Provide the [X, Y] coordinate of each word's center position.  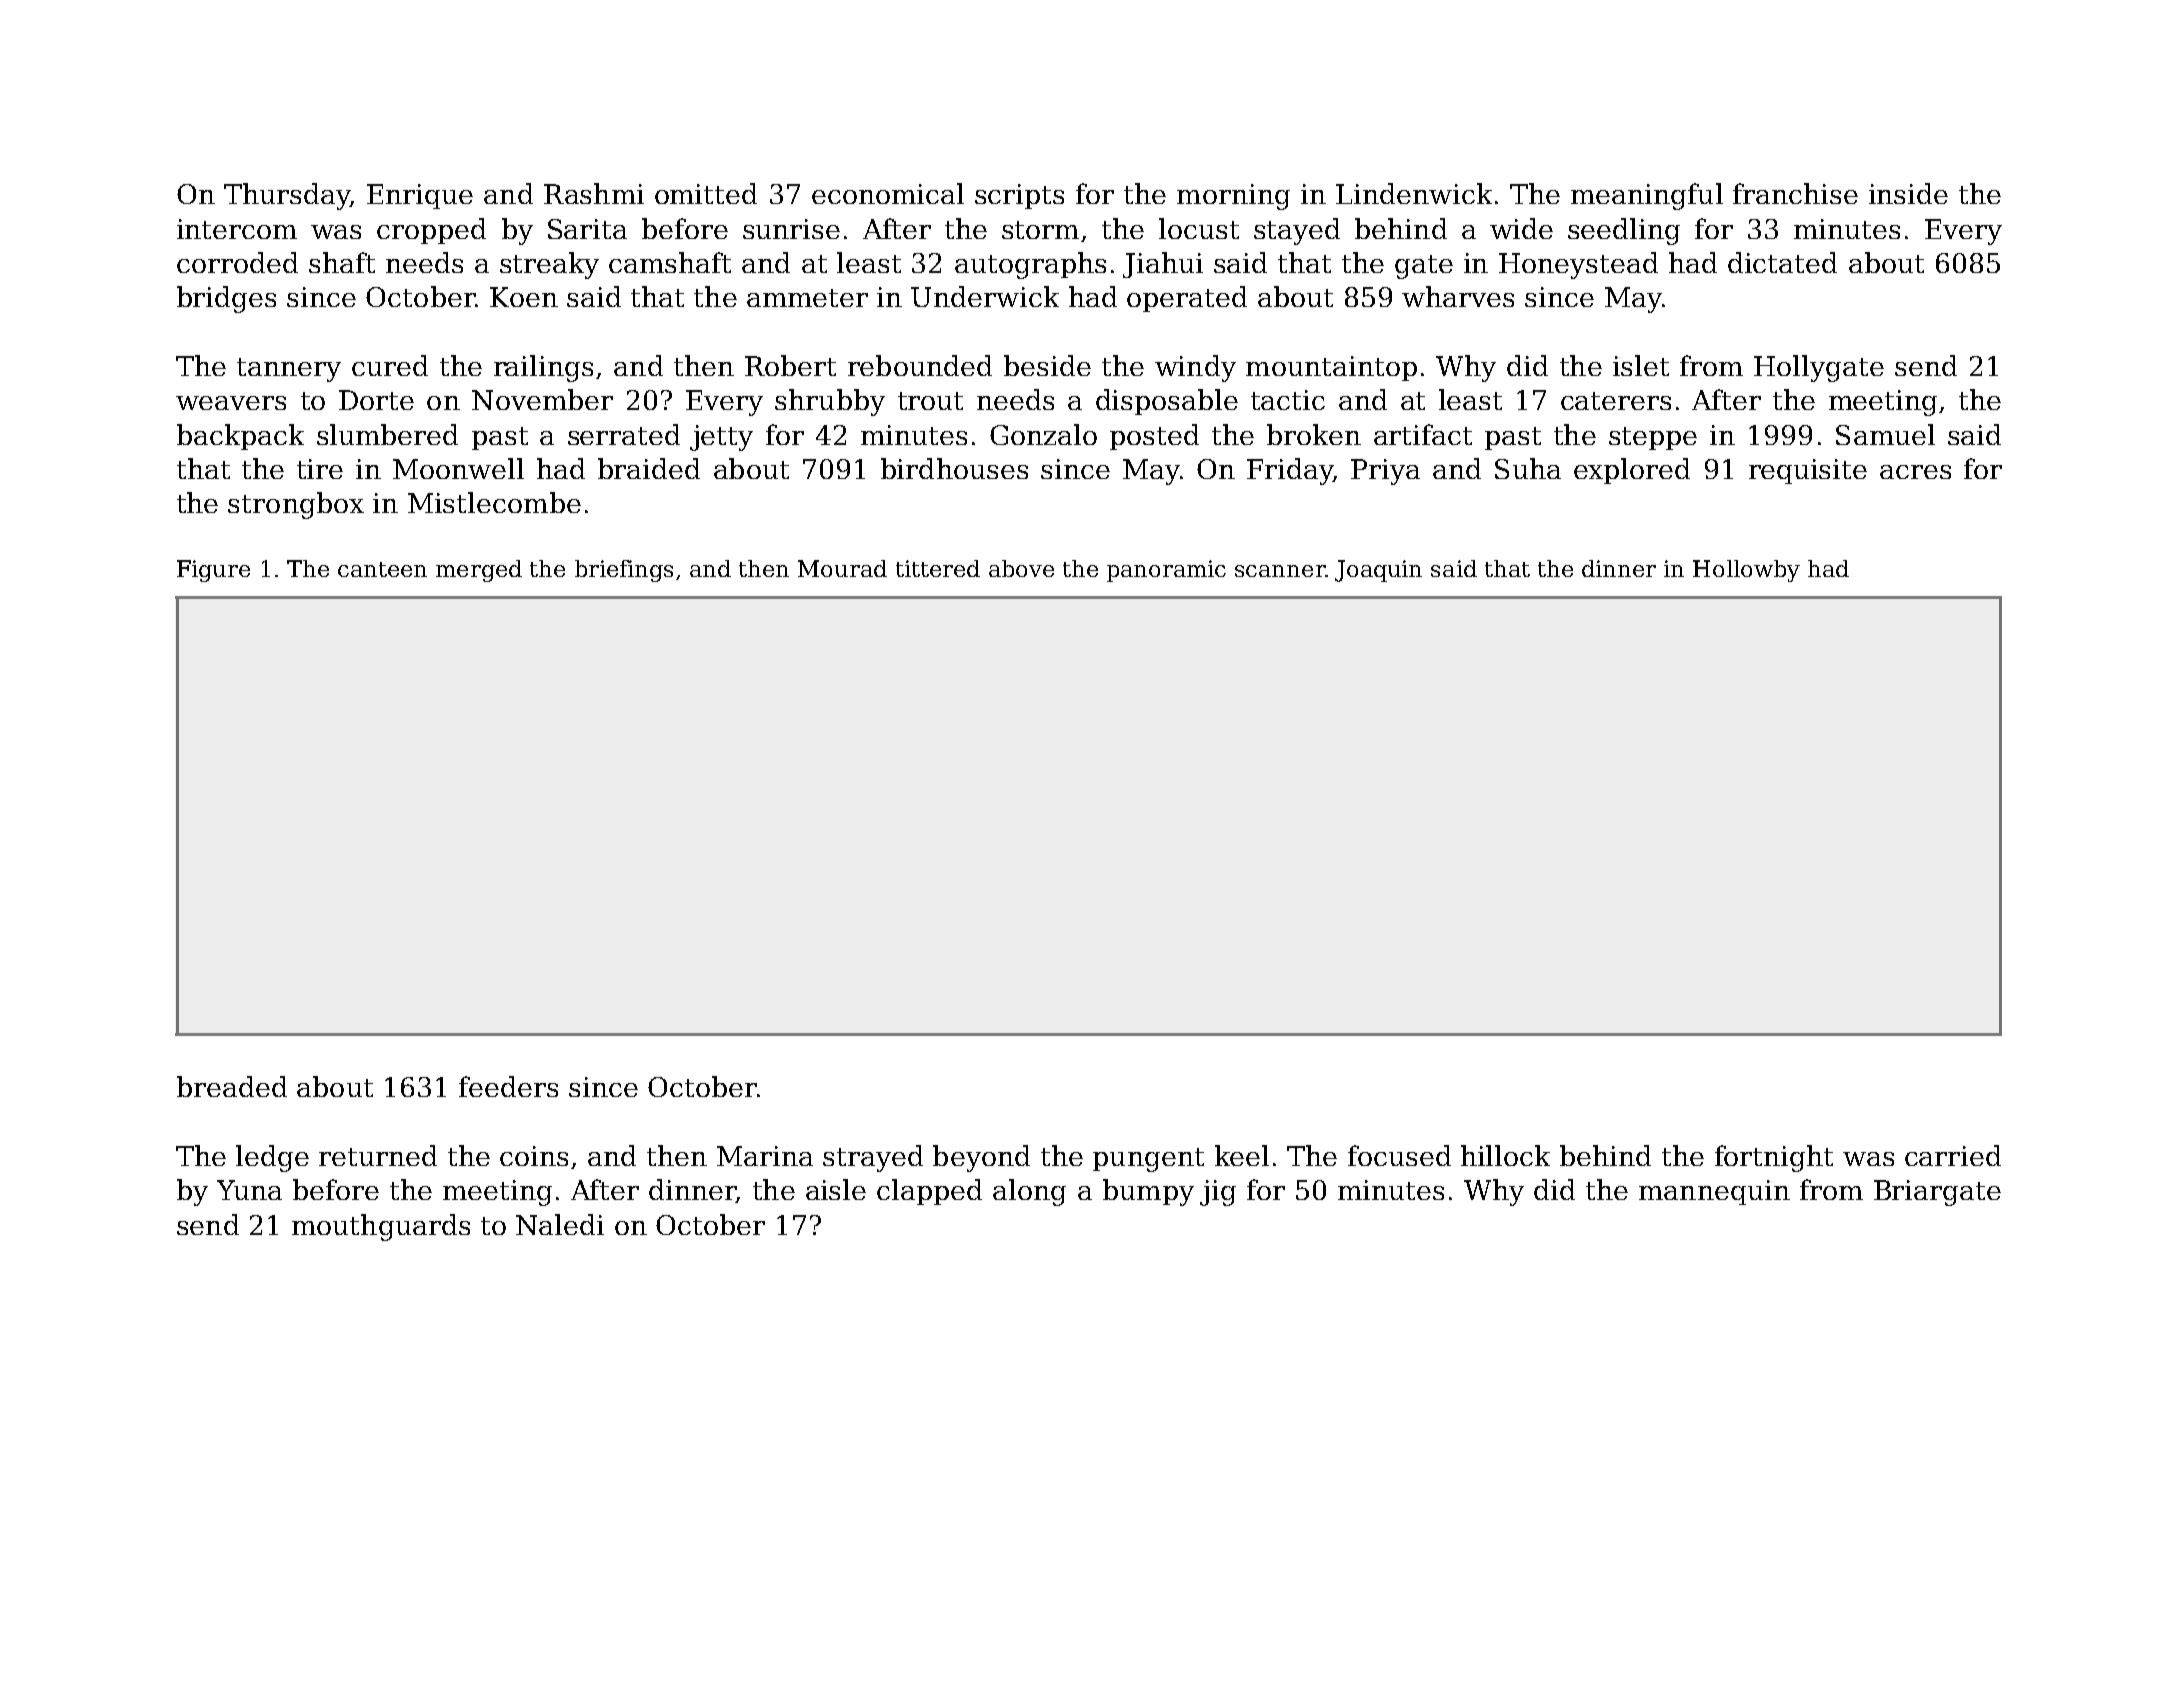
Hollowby [1746, 571]
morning [1233, 197]
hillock [1505, 1155]
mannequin [1714, 1192]
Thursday [287, 196]
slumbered [387, 434]
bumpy [1148, 1192]
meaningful [1647, 196]
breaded [232, 1086]
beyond [981, 1158]
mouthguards [381, 1227]
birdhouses [954, 468]
